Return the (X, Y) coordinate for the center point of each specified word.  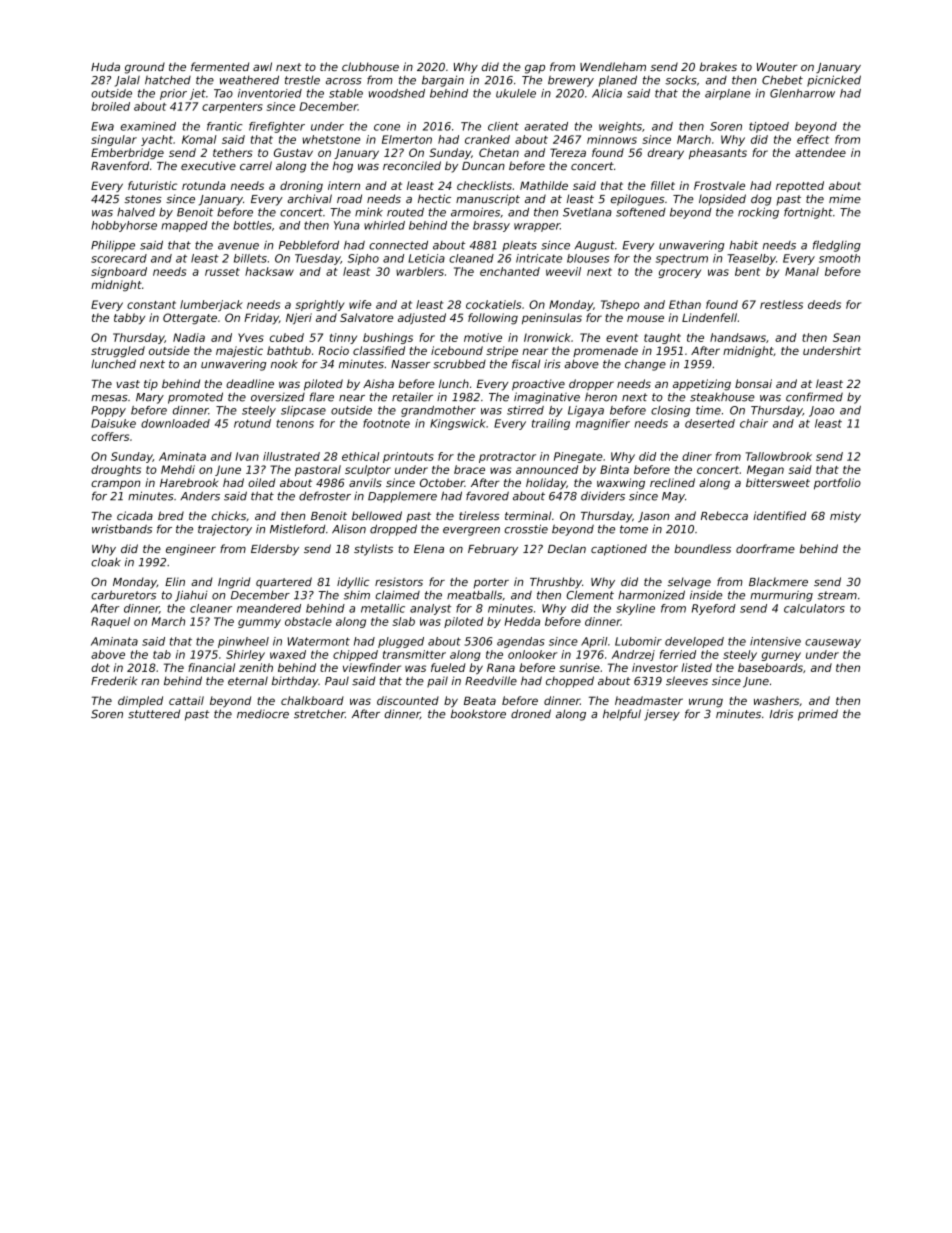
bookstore (478, 713)
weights (620, 127)
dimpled (140, 702)
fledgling (837, 246)
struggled (118, 352)
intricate (539, 258)
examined (148, 126)
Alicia (607, 93)
